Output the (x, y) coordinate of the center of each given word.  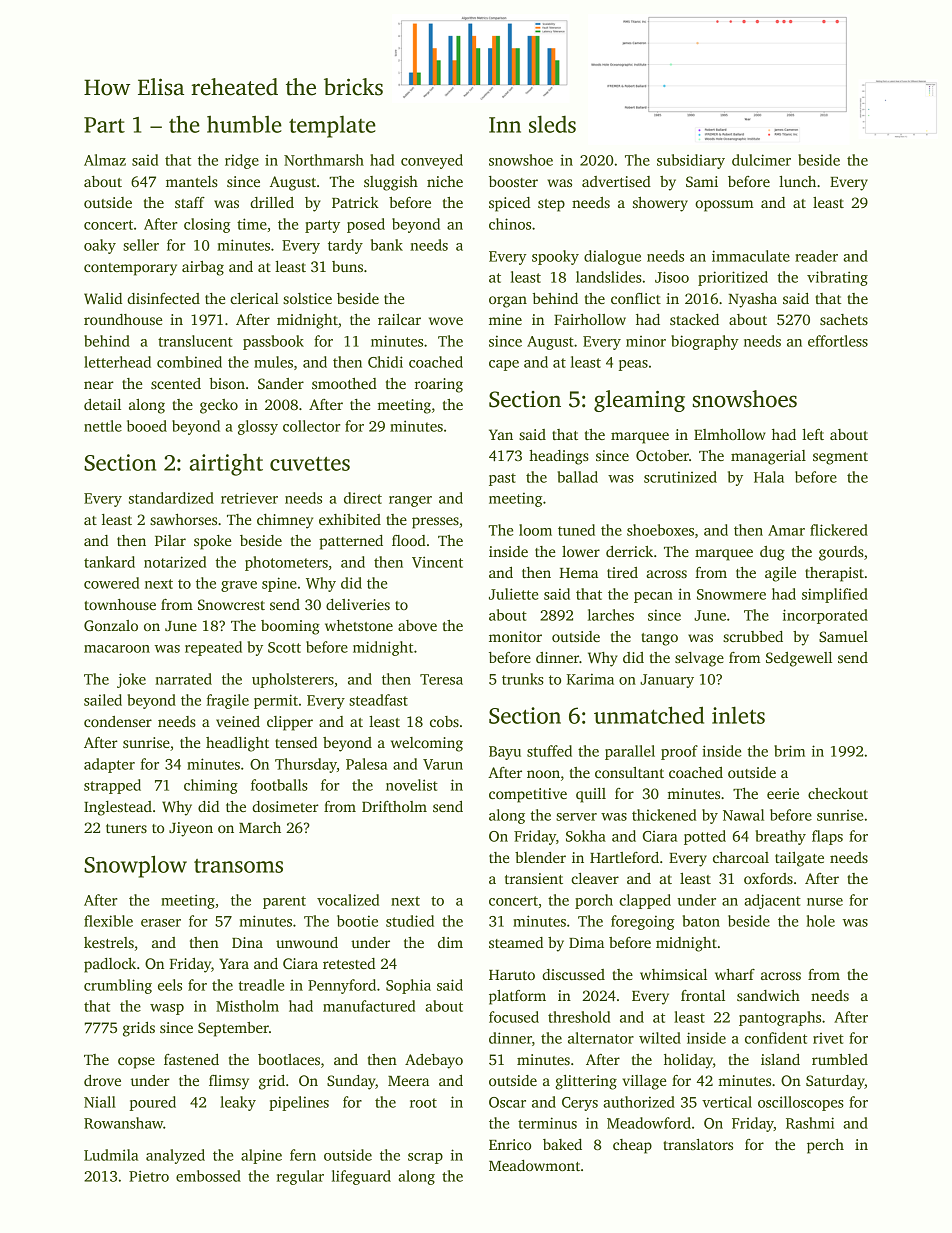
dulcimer (761, 160)
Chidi (385, 362)
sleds (552, 124)
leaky (238, 1103)
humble (244, 124)
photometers (286, 563)
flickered (839, 530)
